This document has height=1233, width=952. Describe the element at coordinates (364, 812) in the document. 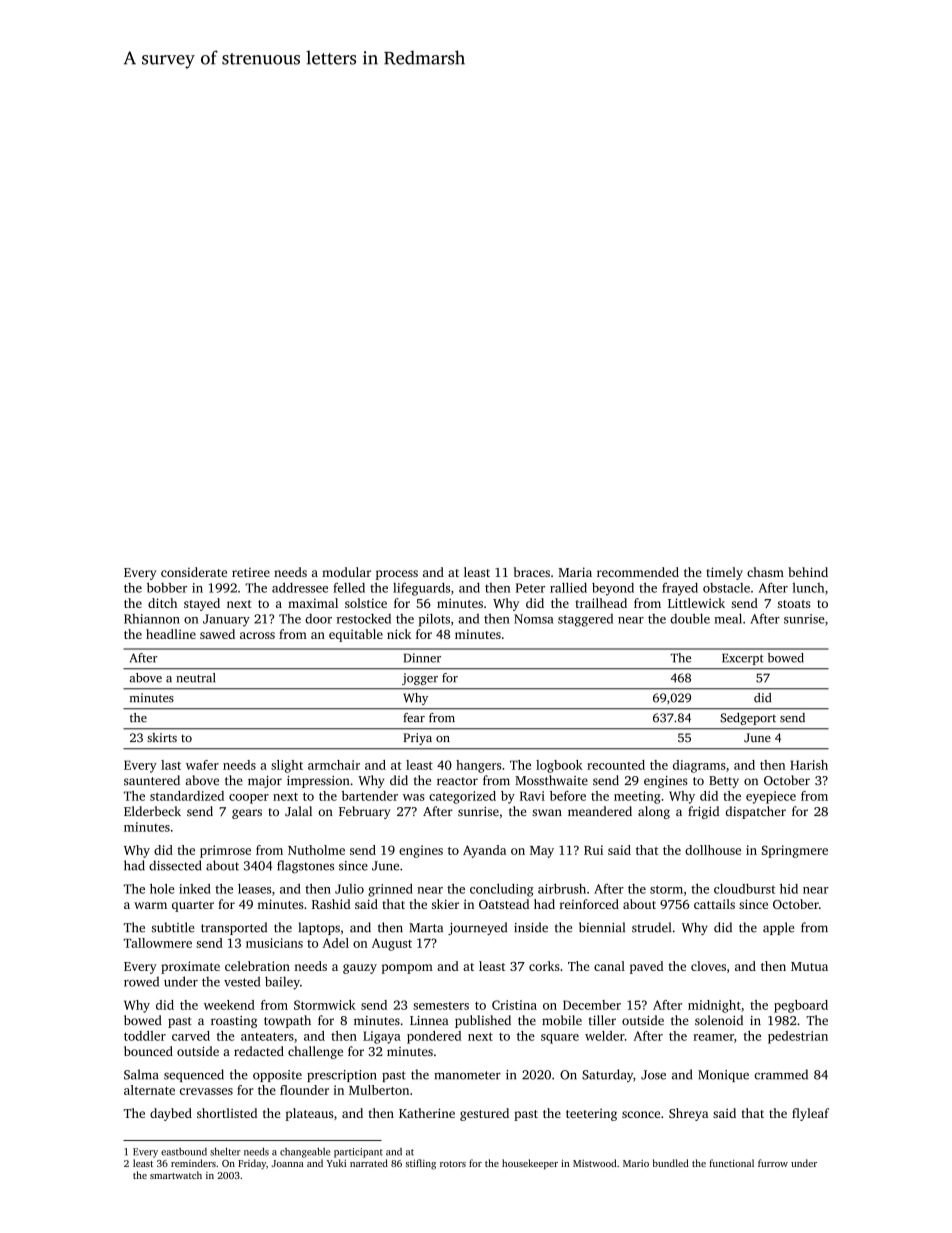

I see `February` at that location.
